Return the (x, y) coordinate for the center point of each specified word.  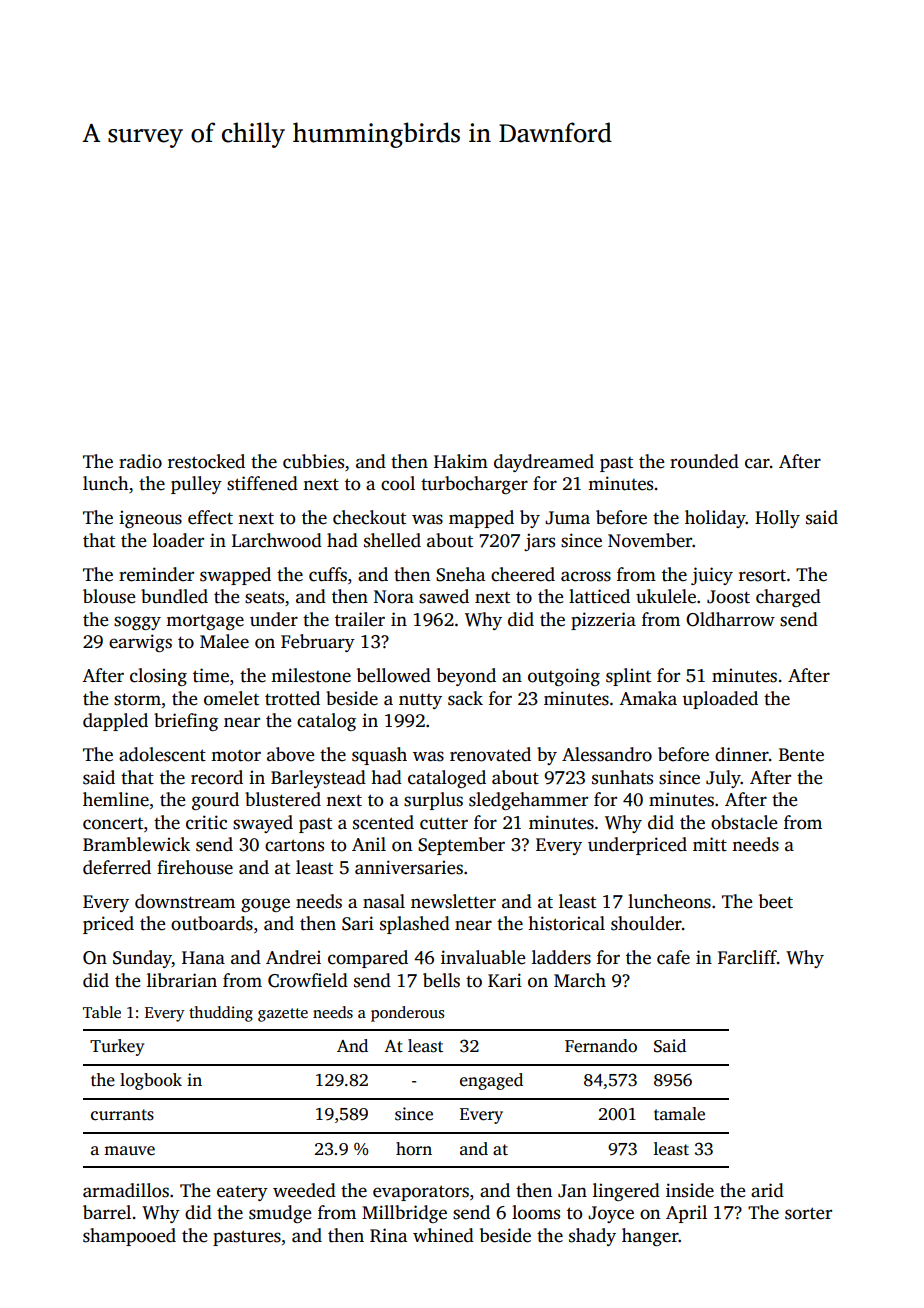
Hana (203, 958)
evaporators (421, 1193)
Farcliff (747, 957)
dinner (742, 754)
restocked (206, 461)
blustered (283, 799)
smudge (280, 1214)
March (580, 980)
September (461, 846)
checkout (369, 517)
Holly (777, 519)
